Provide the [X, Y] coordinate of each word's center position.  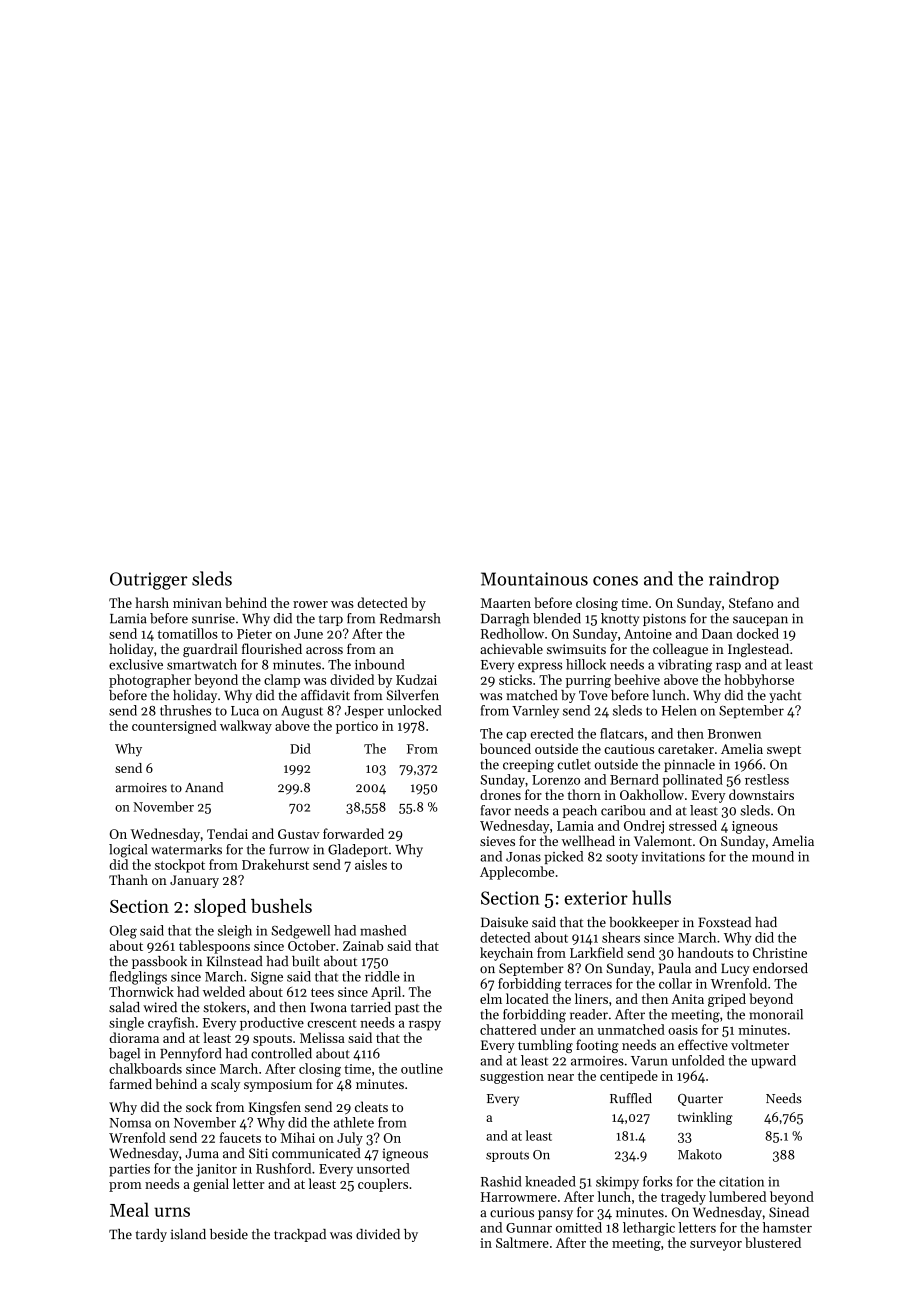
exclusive [136, 664]
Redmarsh [410, 618]
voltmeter [760, 1044]
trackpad [300, 1235]
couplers [383, 1185]
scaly [225, 1085]
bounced [505, 748]
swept [784, 751]
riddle [382, 976]
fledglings [138, 978]
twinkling [705, 1118]
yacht [785, 696]
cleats [371, 1106]
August [302, 712]
